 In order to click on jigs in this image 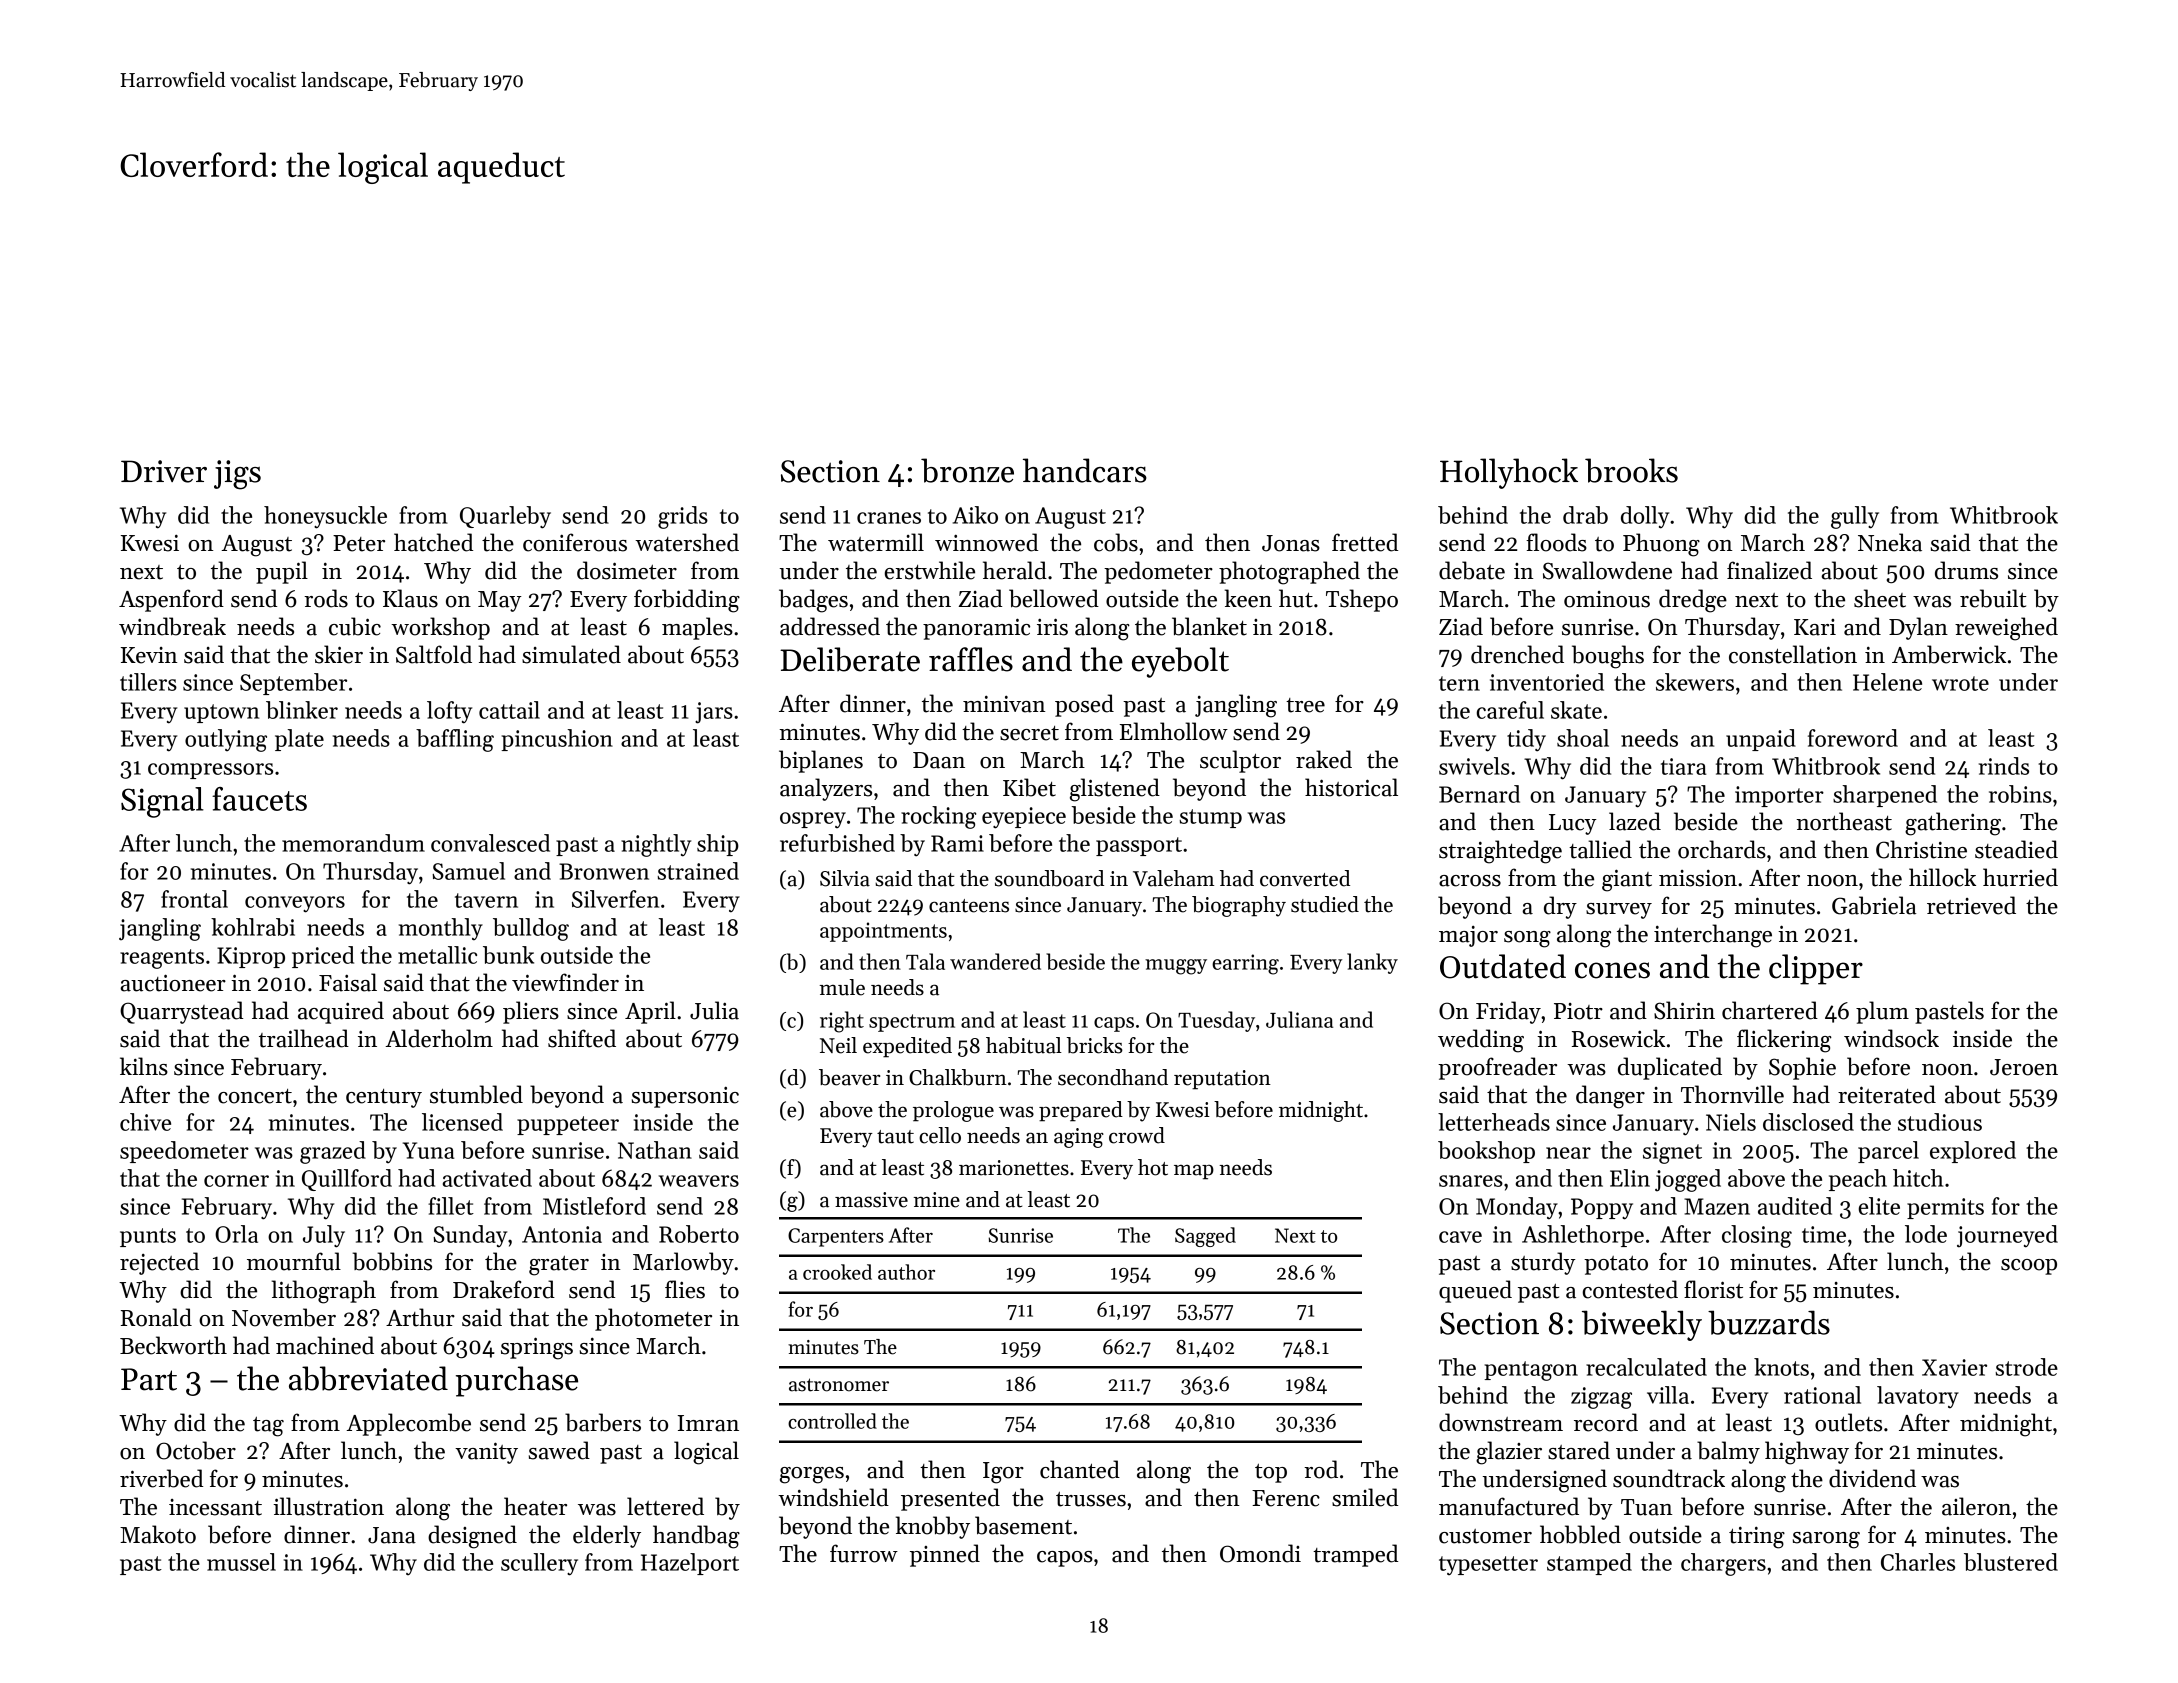, I will do `click(237, 475)`.
